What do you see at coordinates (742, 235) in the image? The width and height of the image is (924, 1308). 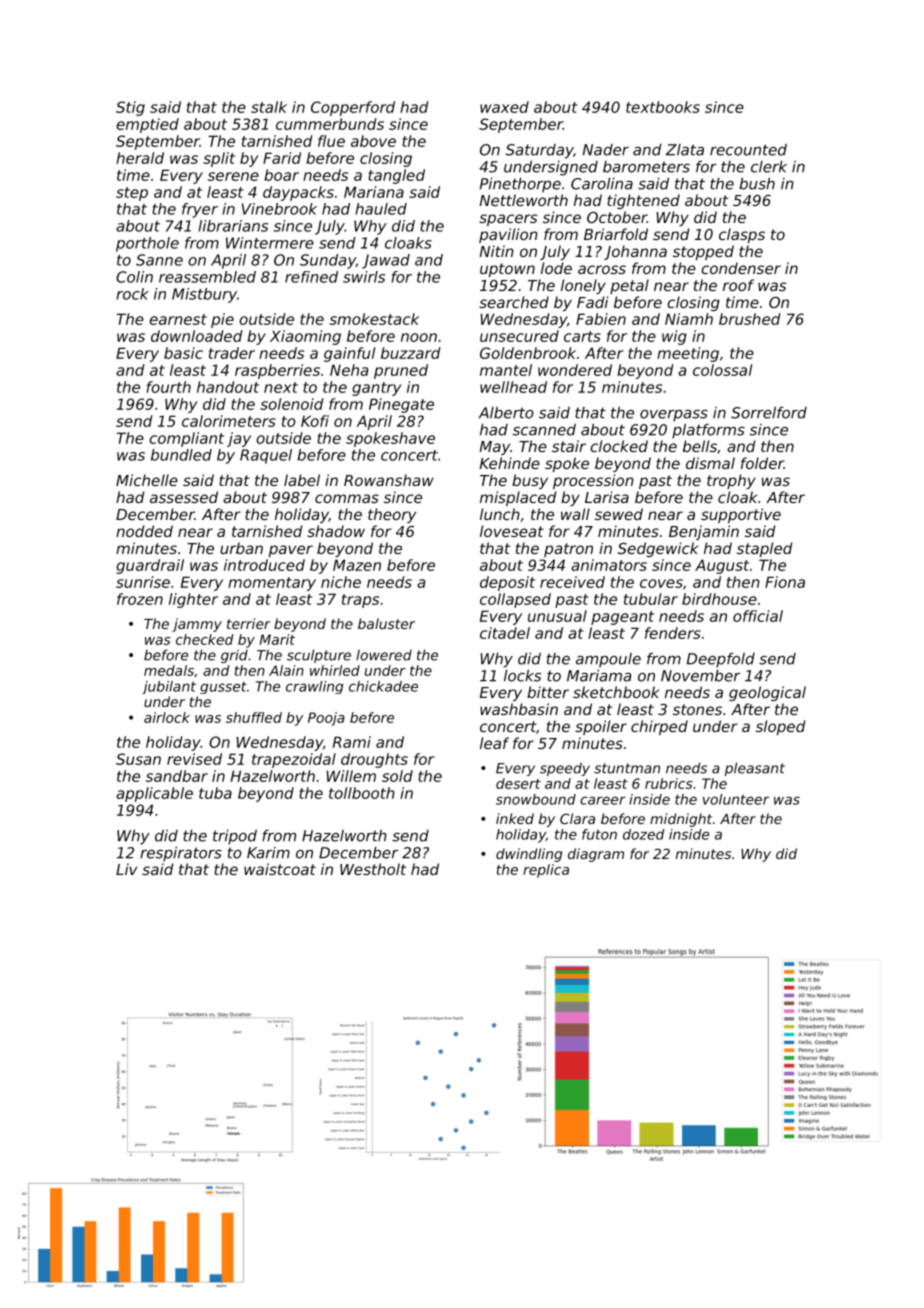 I see `clasps` at bounding box center [742, 235].
